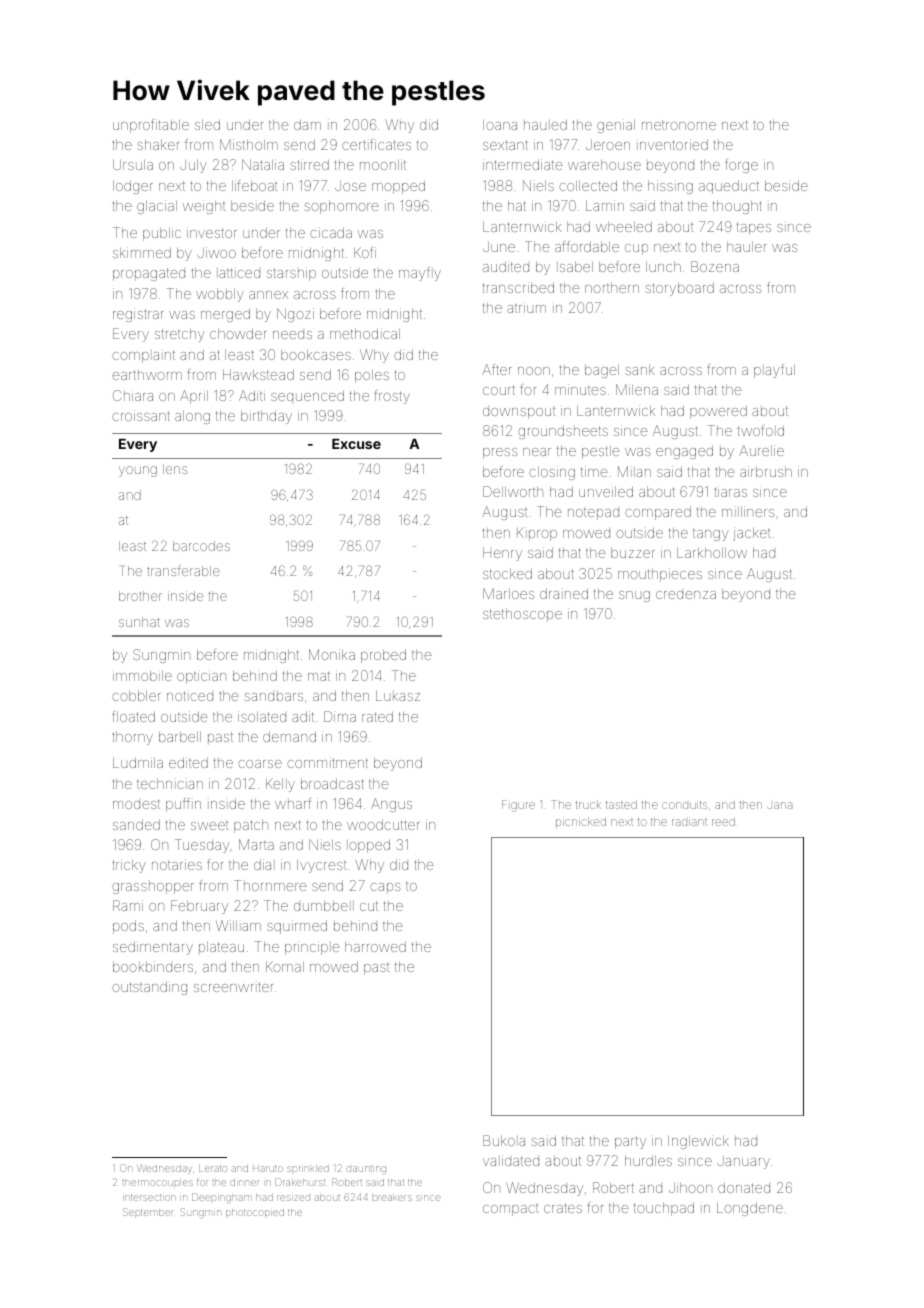 Image resolution: width=924 pixels, height=1308 pixels. I want to click on mayfly, so click(420, 274).
